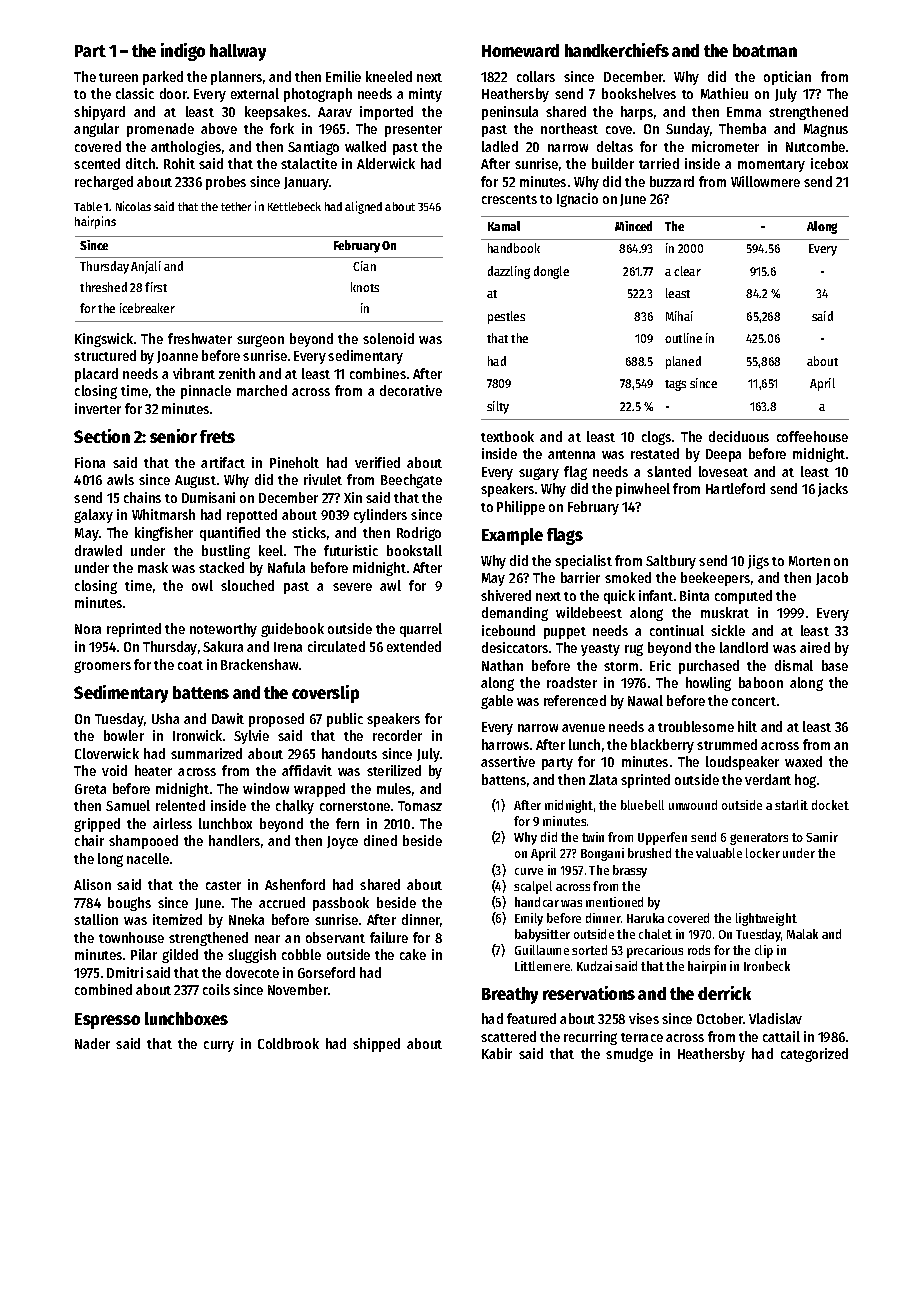 Image resolution: width=924 pixels, height=1308 pixels. I want to click on Upperfen, so click(662, 838).
